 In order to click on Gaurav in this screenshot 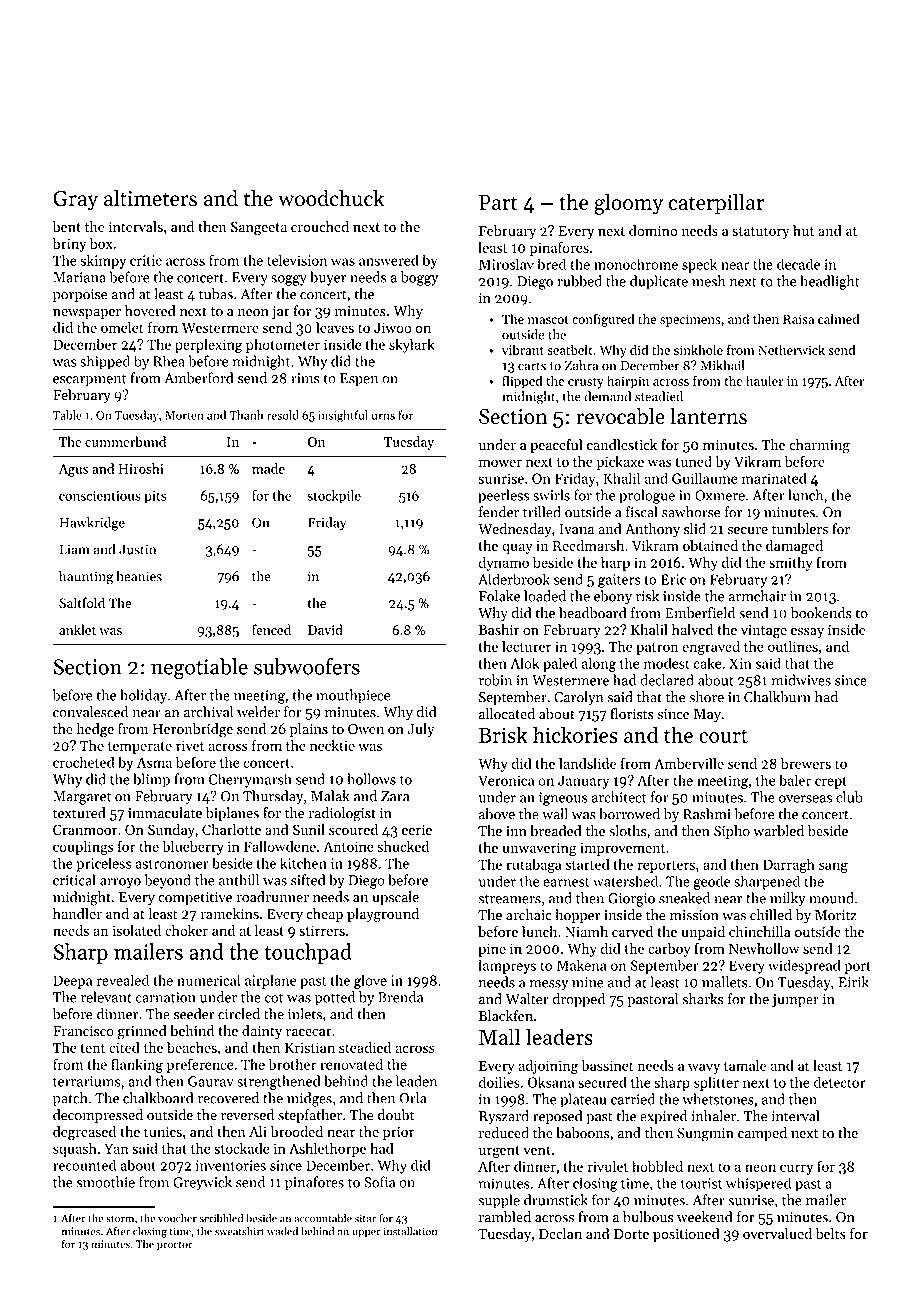, I will do `click(211, 1081)`.
